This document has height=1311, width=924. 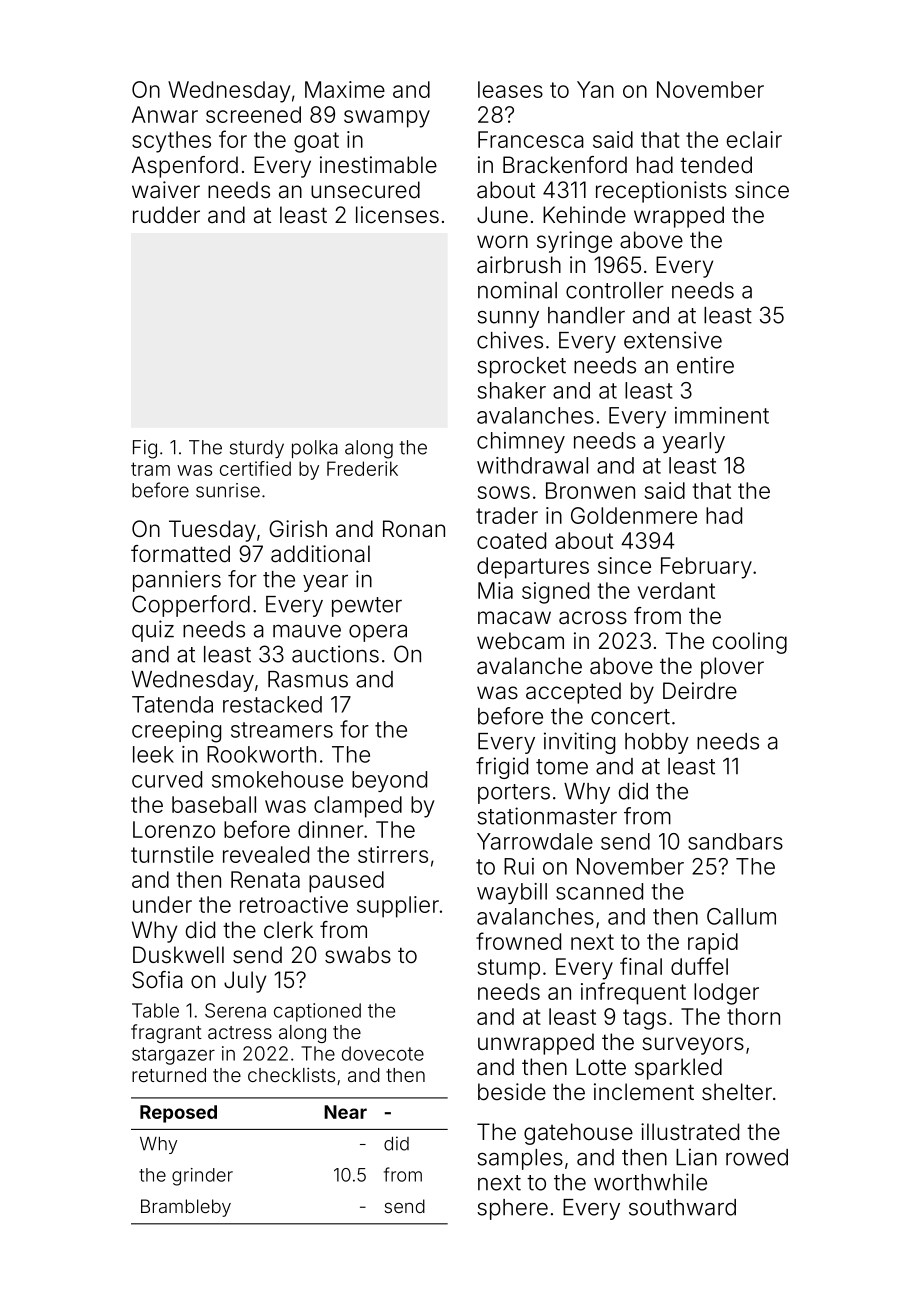 I want to click on grinder, so click(x=202, y=1177).
